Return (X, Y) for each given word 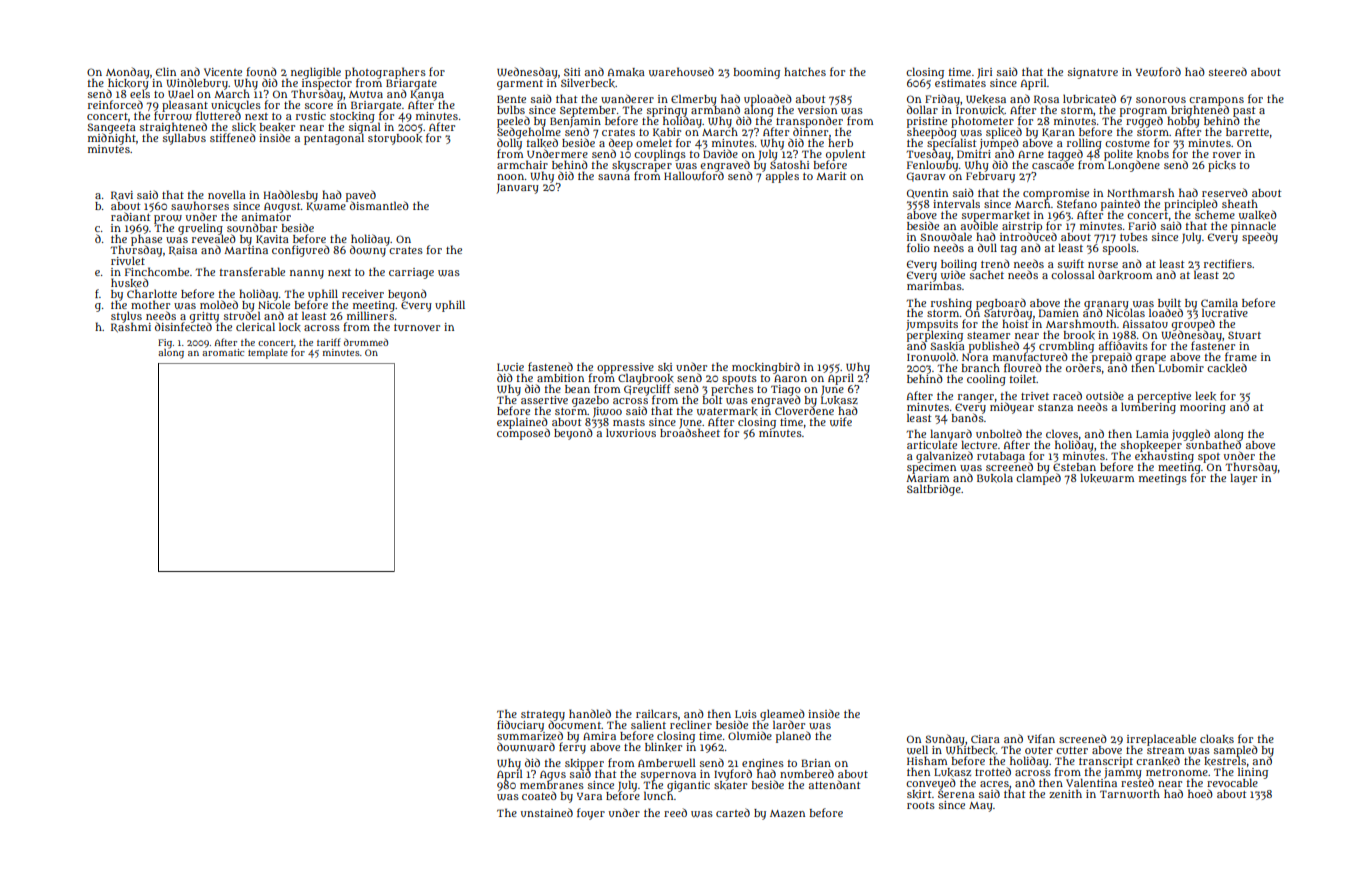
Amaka (626, 72)
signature (1093, 73)
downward (526, 746)
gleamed (782, 714)
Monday (128, 73)
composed (523, 434)
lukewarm (1107, 478)
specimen (931, 468)
